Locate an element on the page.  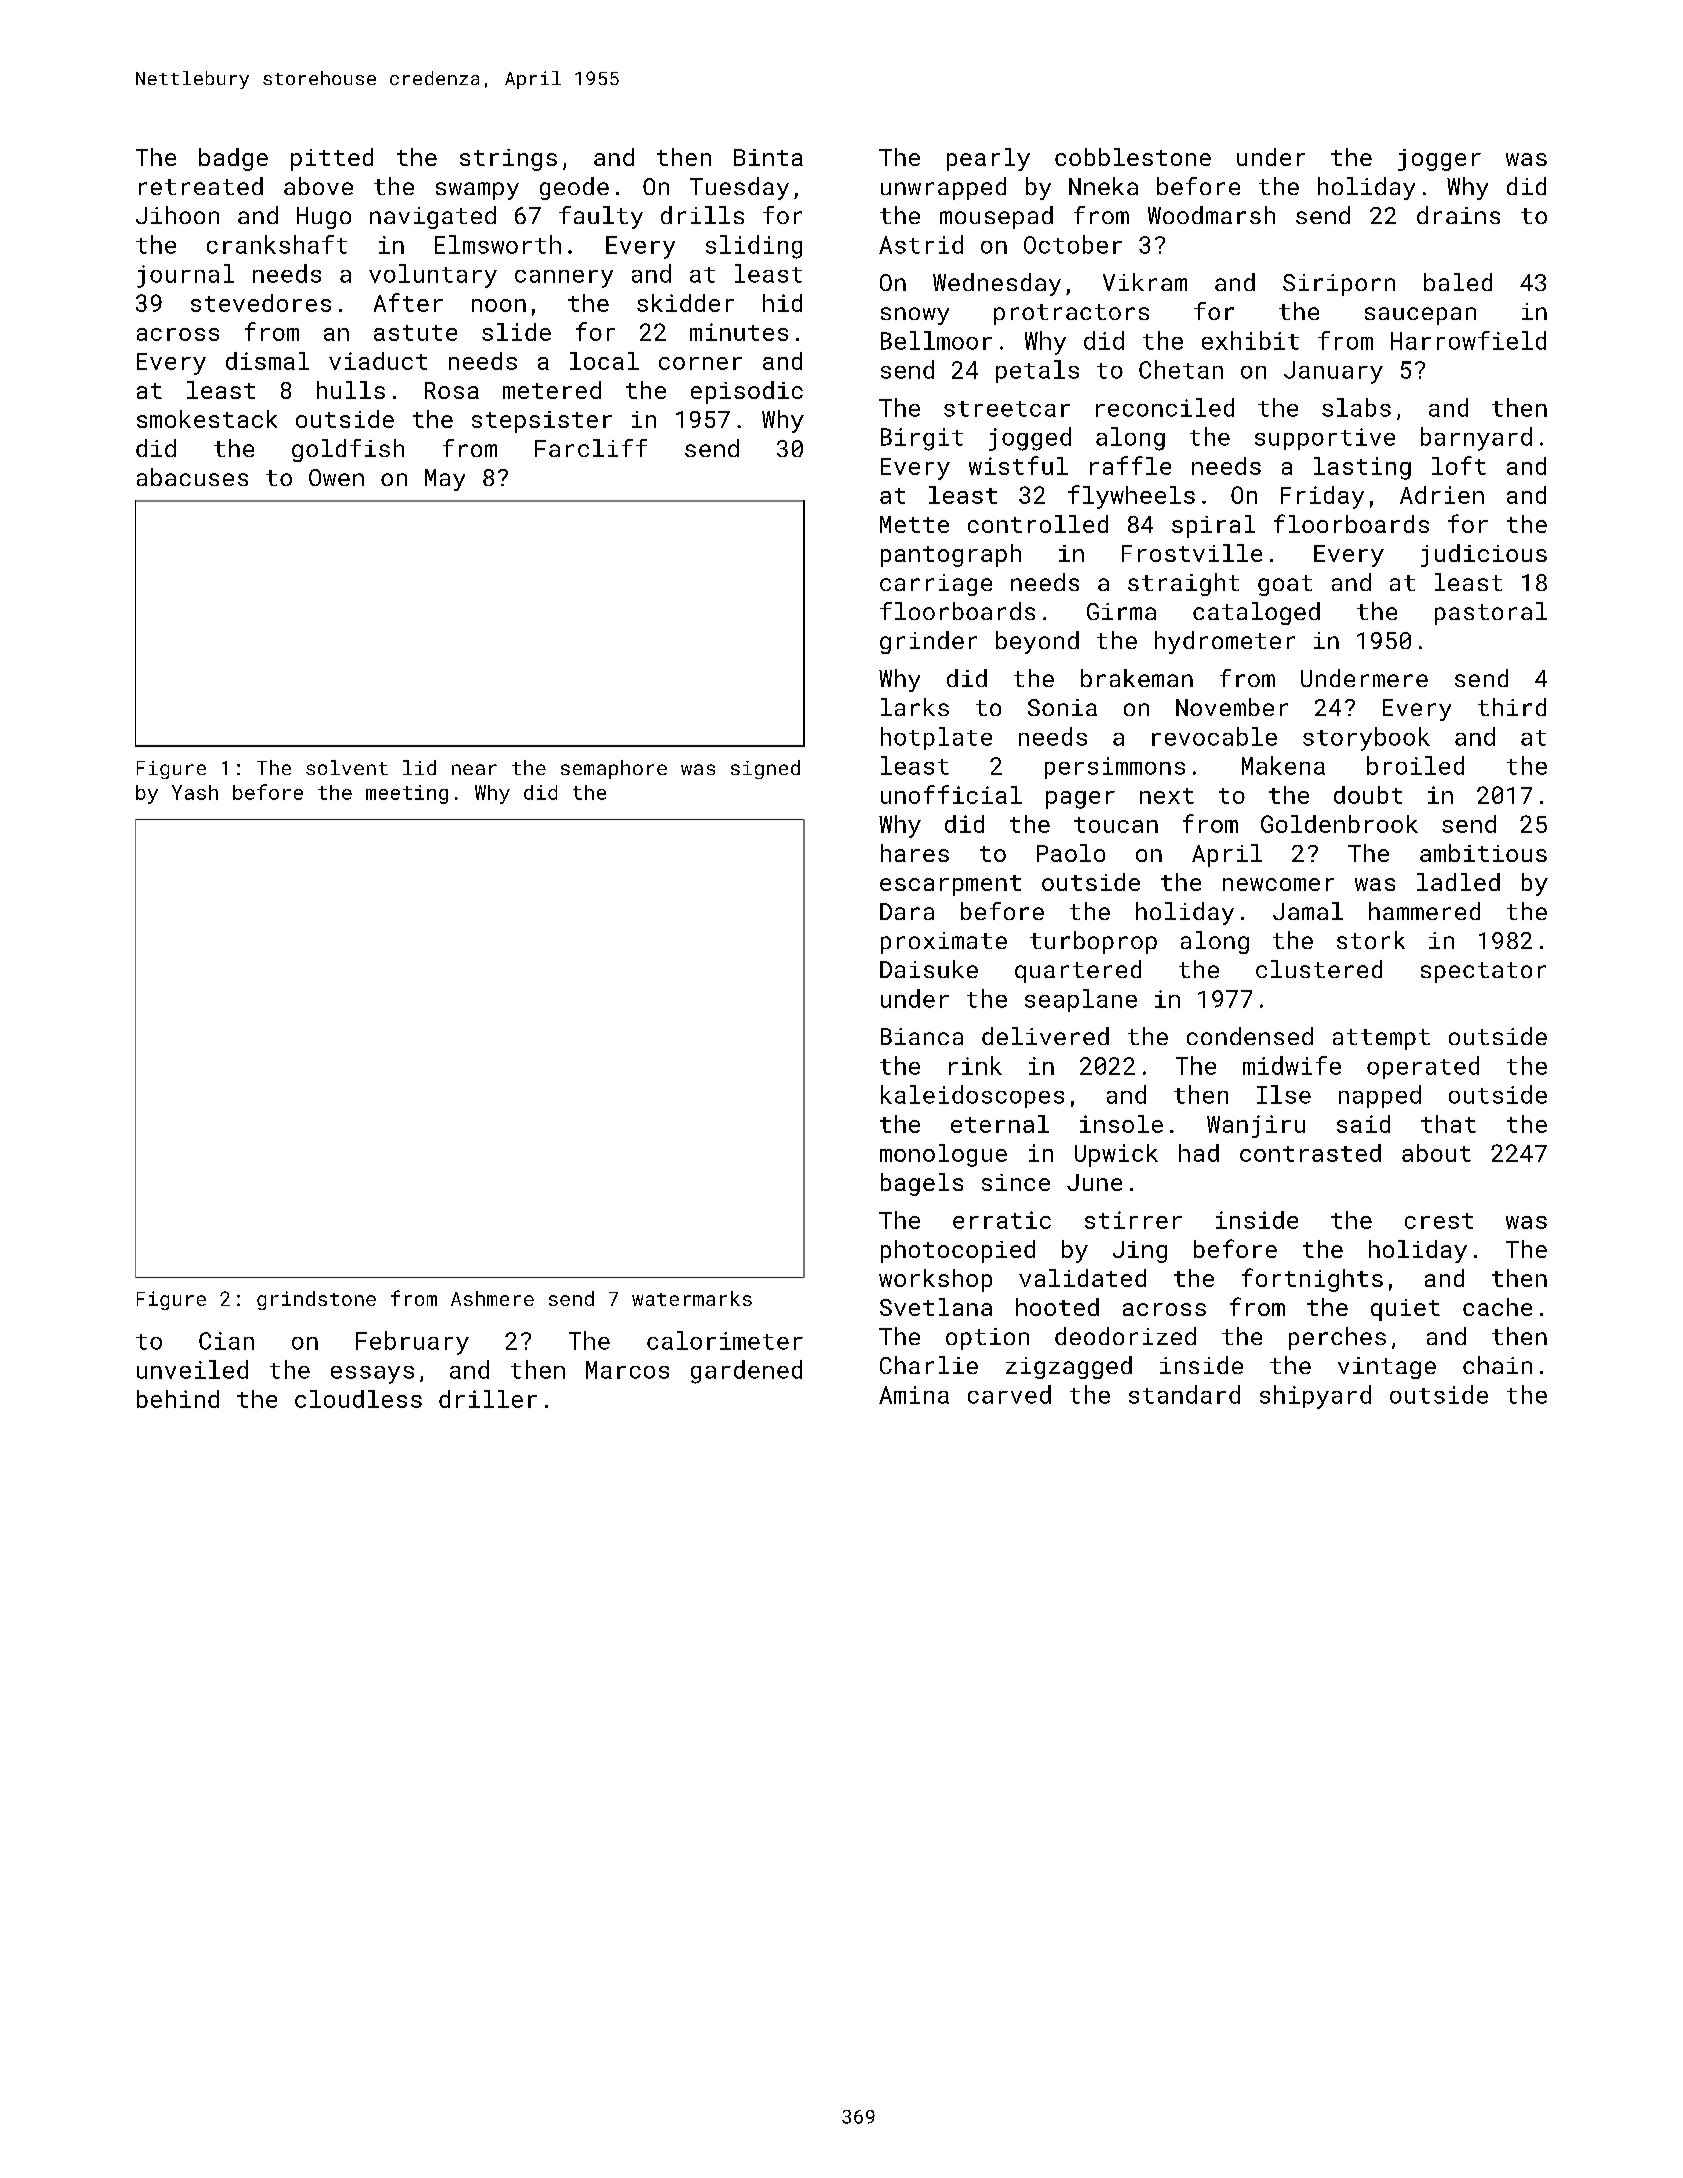
rink is located at coordinates (975, 1065).
